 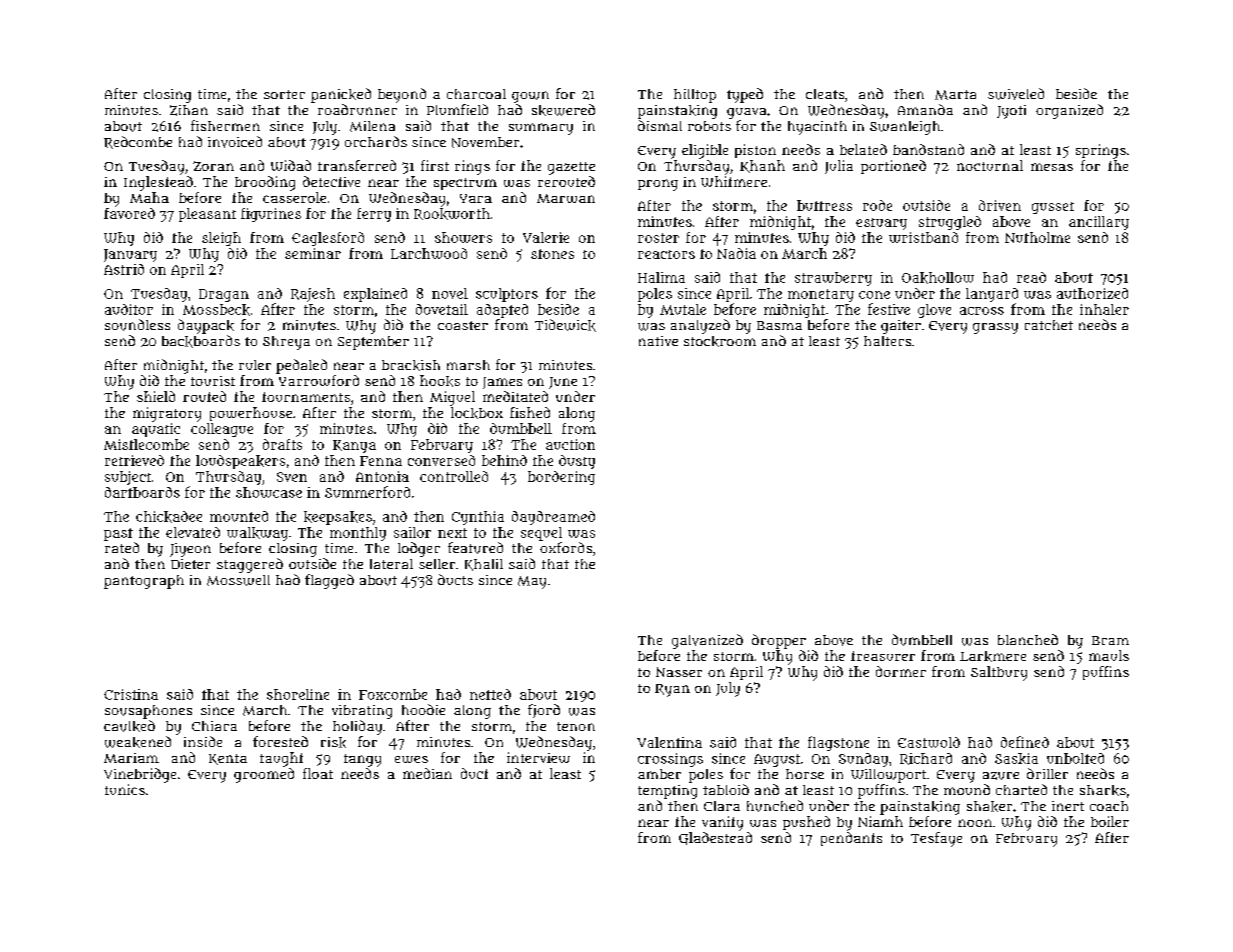 I want to click on Sven, so click(x=292, y=477).
